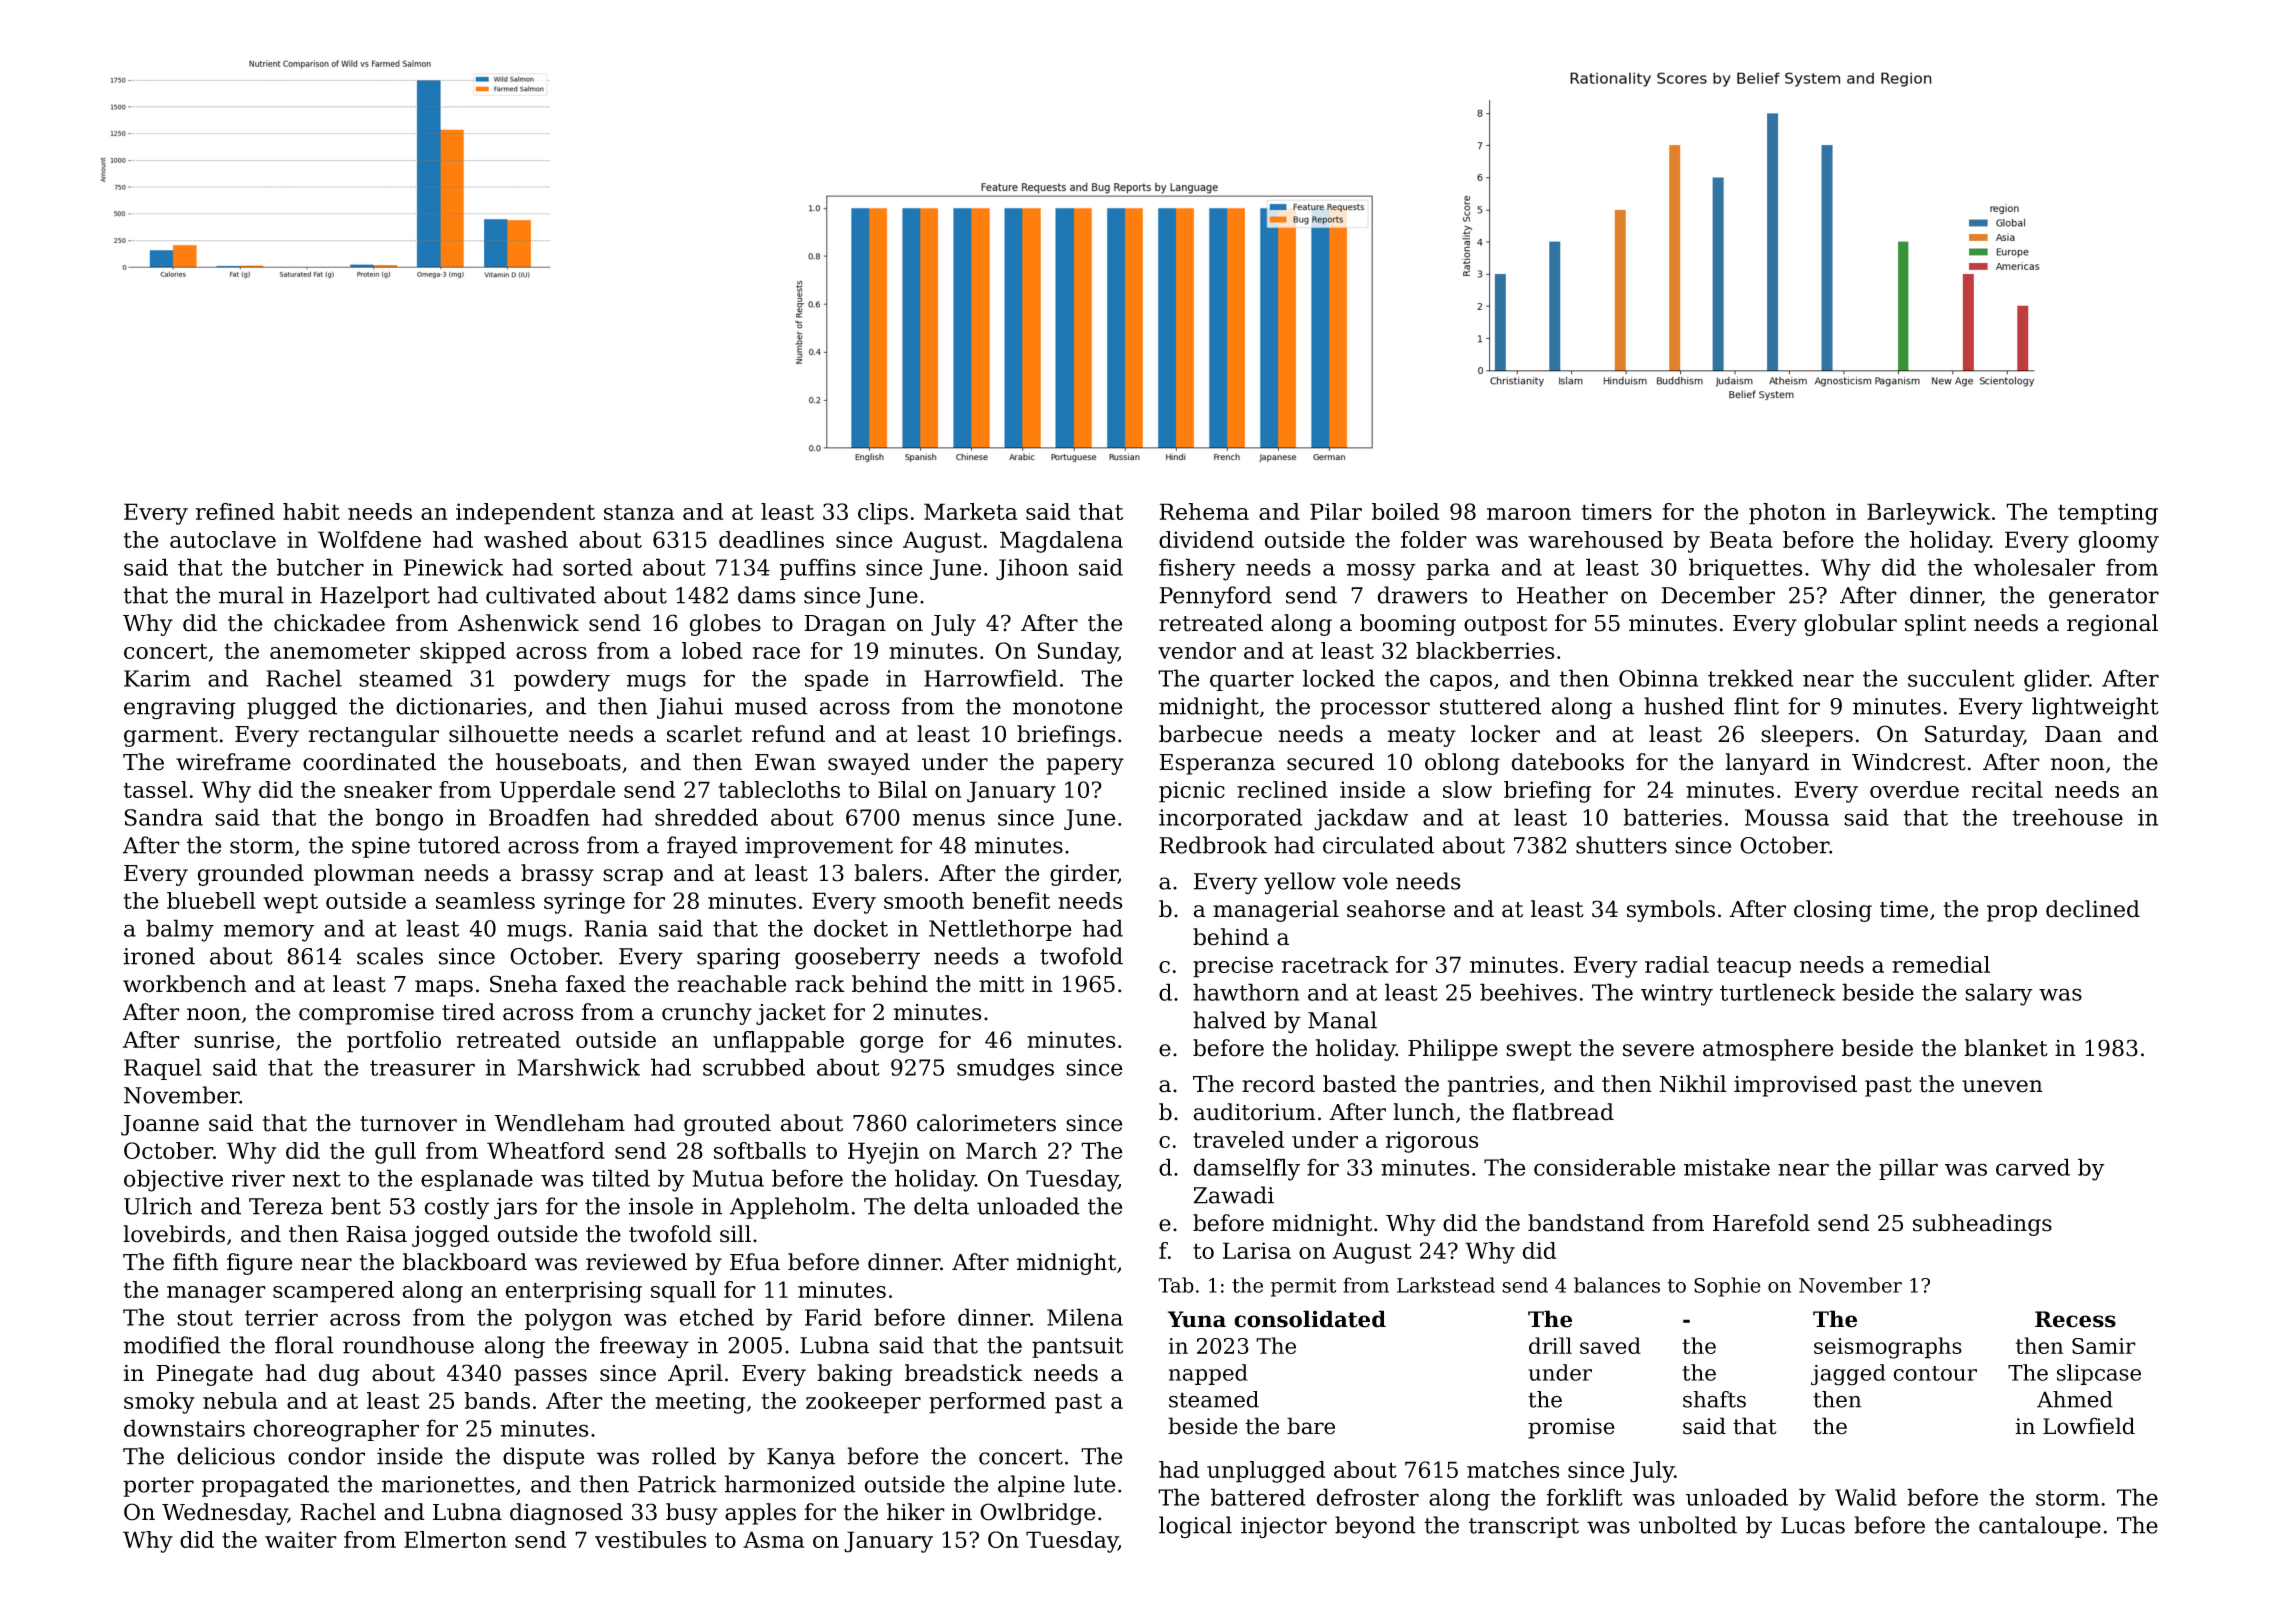  Describe the element at coordinates (251, 595) in the screenshot. I see `mural` at that location.
